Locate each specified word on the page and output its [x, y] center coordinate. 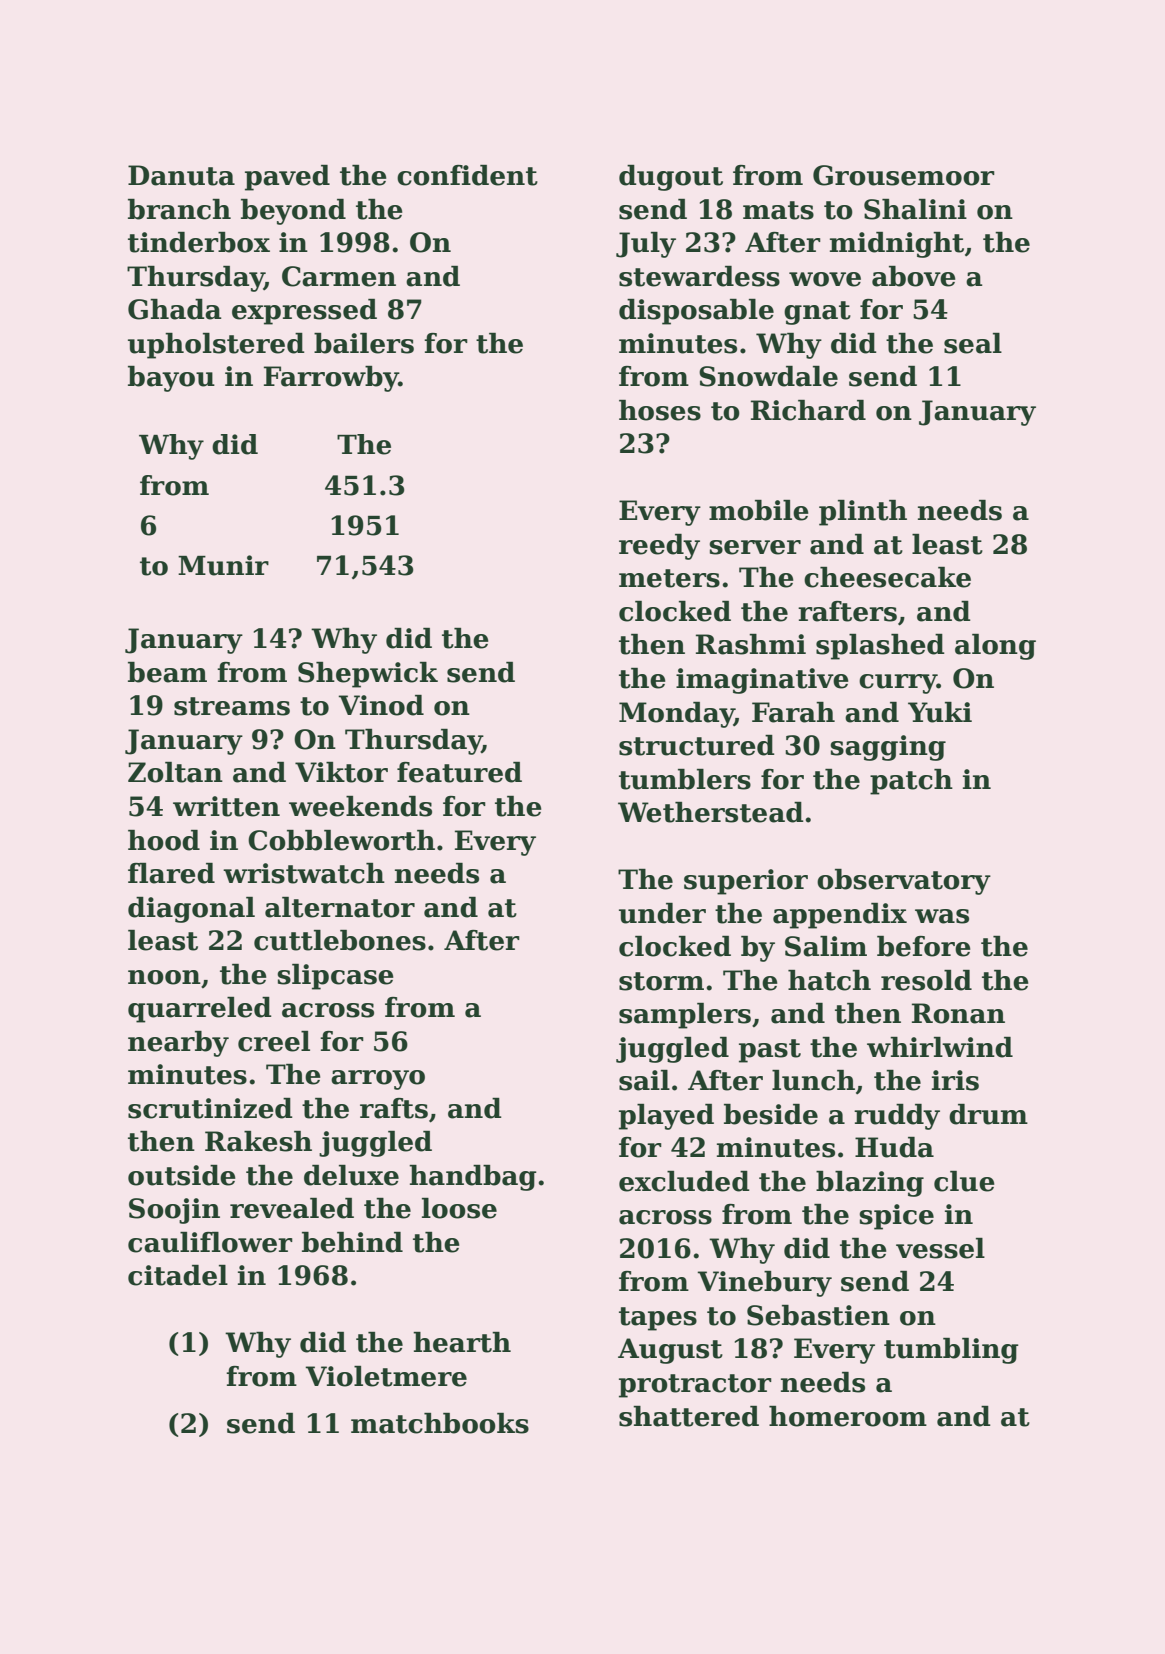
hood [164, 840]
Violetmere [386, 1376]
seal [973, 343]
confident [467, 175]
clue [964, 1181]
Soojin [174, 1211]
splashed [880, 647]
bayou [171, 379]
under [662, 913]
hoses [660, 410]
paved [287, 178]
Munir [223, 565]
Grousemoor [904, 175]
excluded [684, 1181]
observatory [904, 882]
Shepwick [368, 675]
